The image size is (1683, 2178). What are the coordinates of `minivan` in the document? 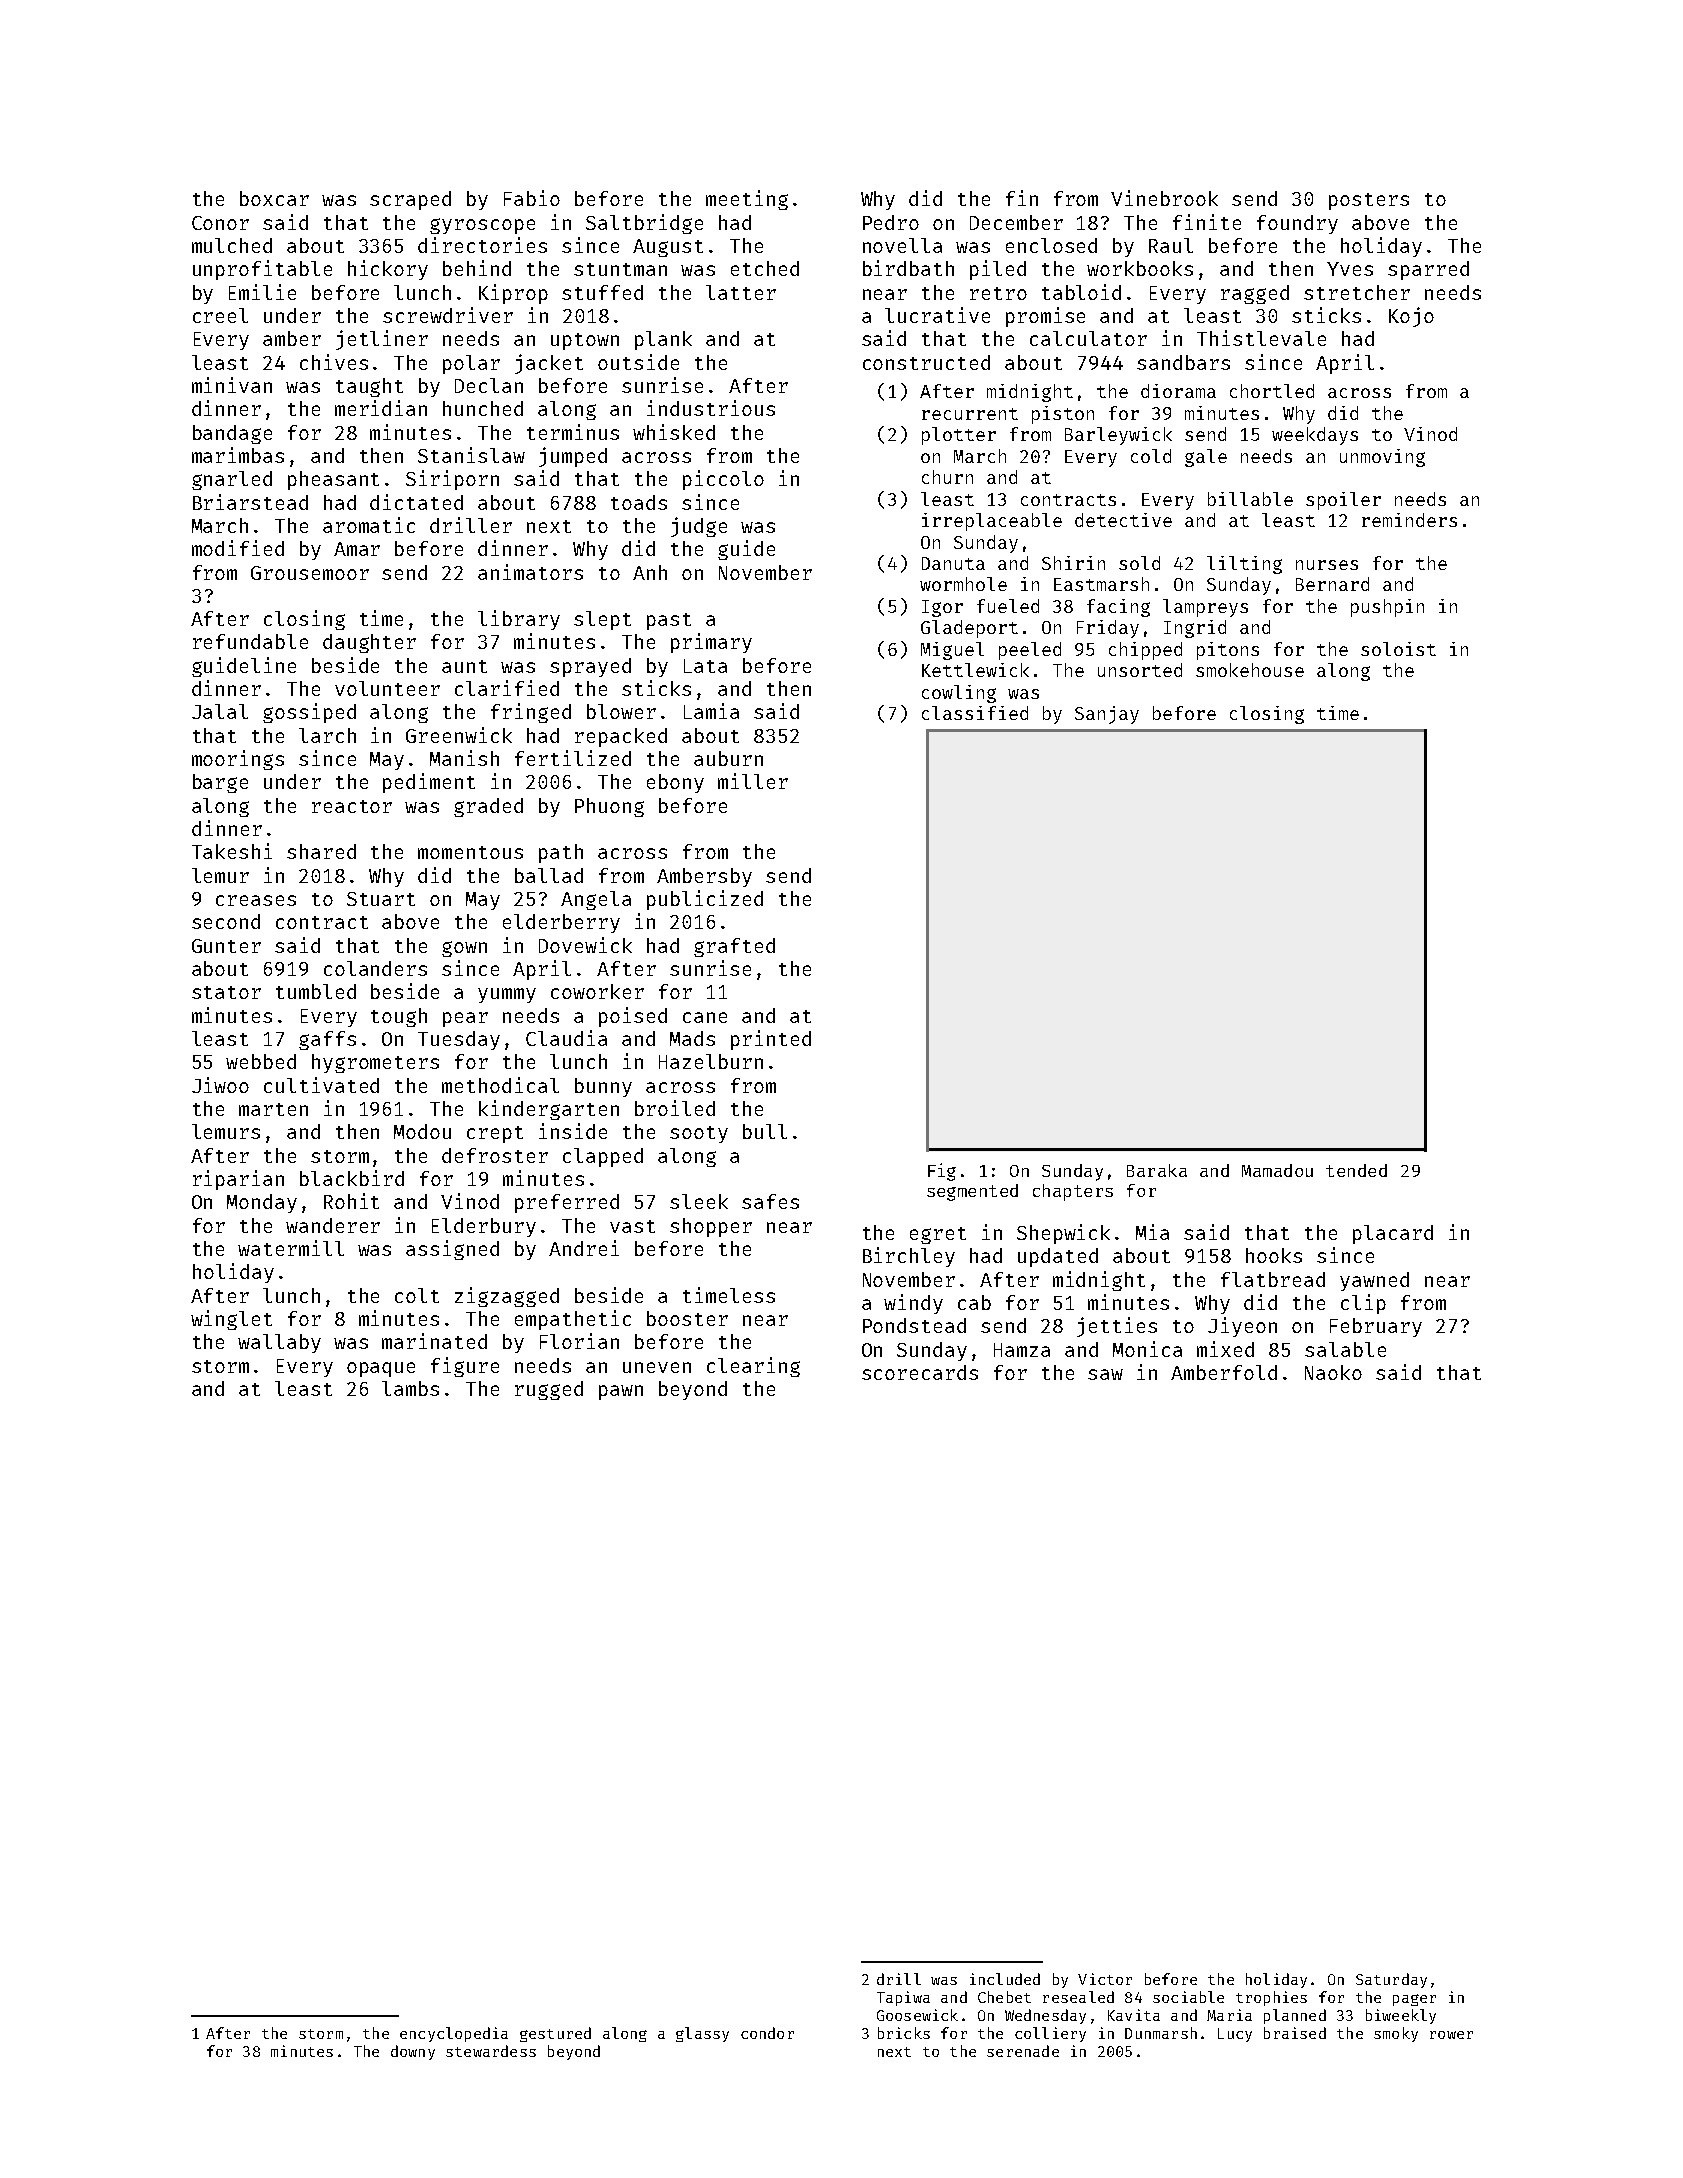 It's located at (232, 385).
